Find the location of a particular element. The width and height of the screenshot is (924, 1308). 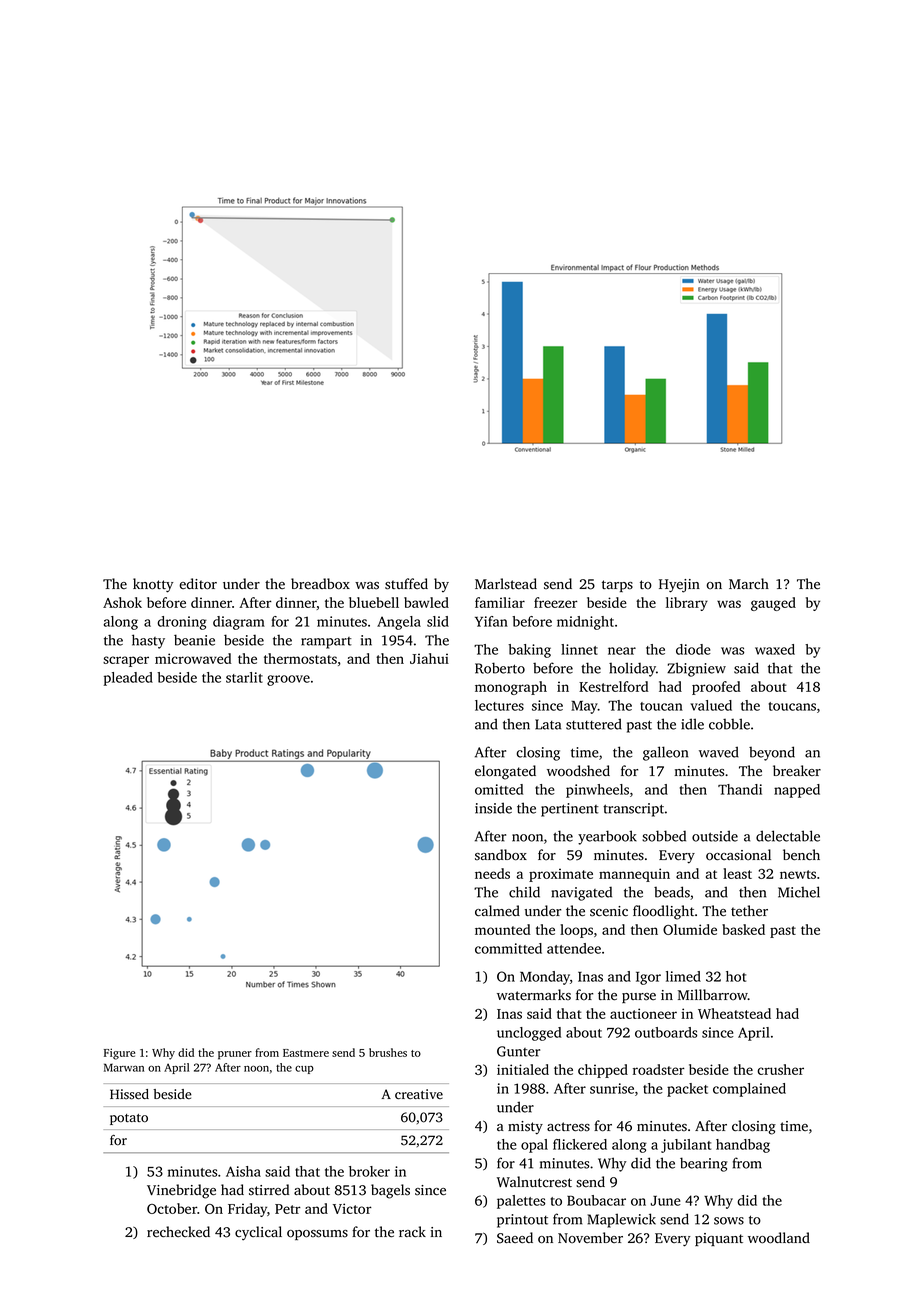

sandbox is located at coordinates (501, 855).
